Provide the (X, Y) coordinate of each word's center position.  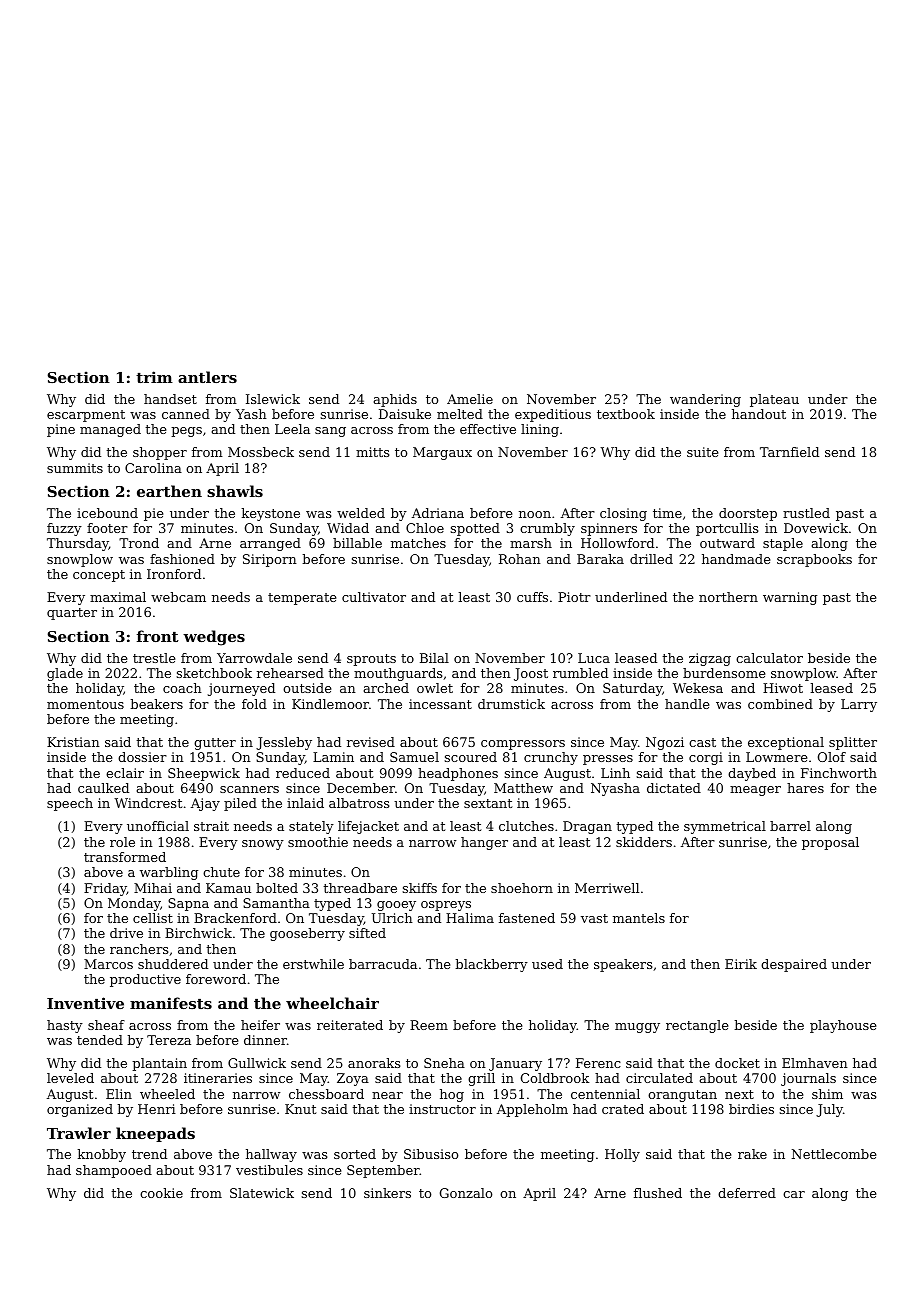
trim (154, 377)
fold (254, 704)
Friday (105, 889)
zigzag (710, 659)
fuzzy (64, 529)
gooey (396, 906)
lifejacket (368, 827)
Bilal (434, 658)
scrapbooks (814, 560)
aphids (395, 400)
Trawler (79, 1133)
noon (535, 514)
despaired (794, 965)
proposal (830, 843)
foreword (216, 979)
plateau (774, 400)
